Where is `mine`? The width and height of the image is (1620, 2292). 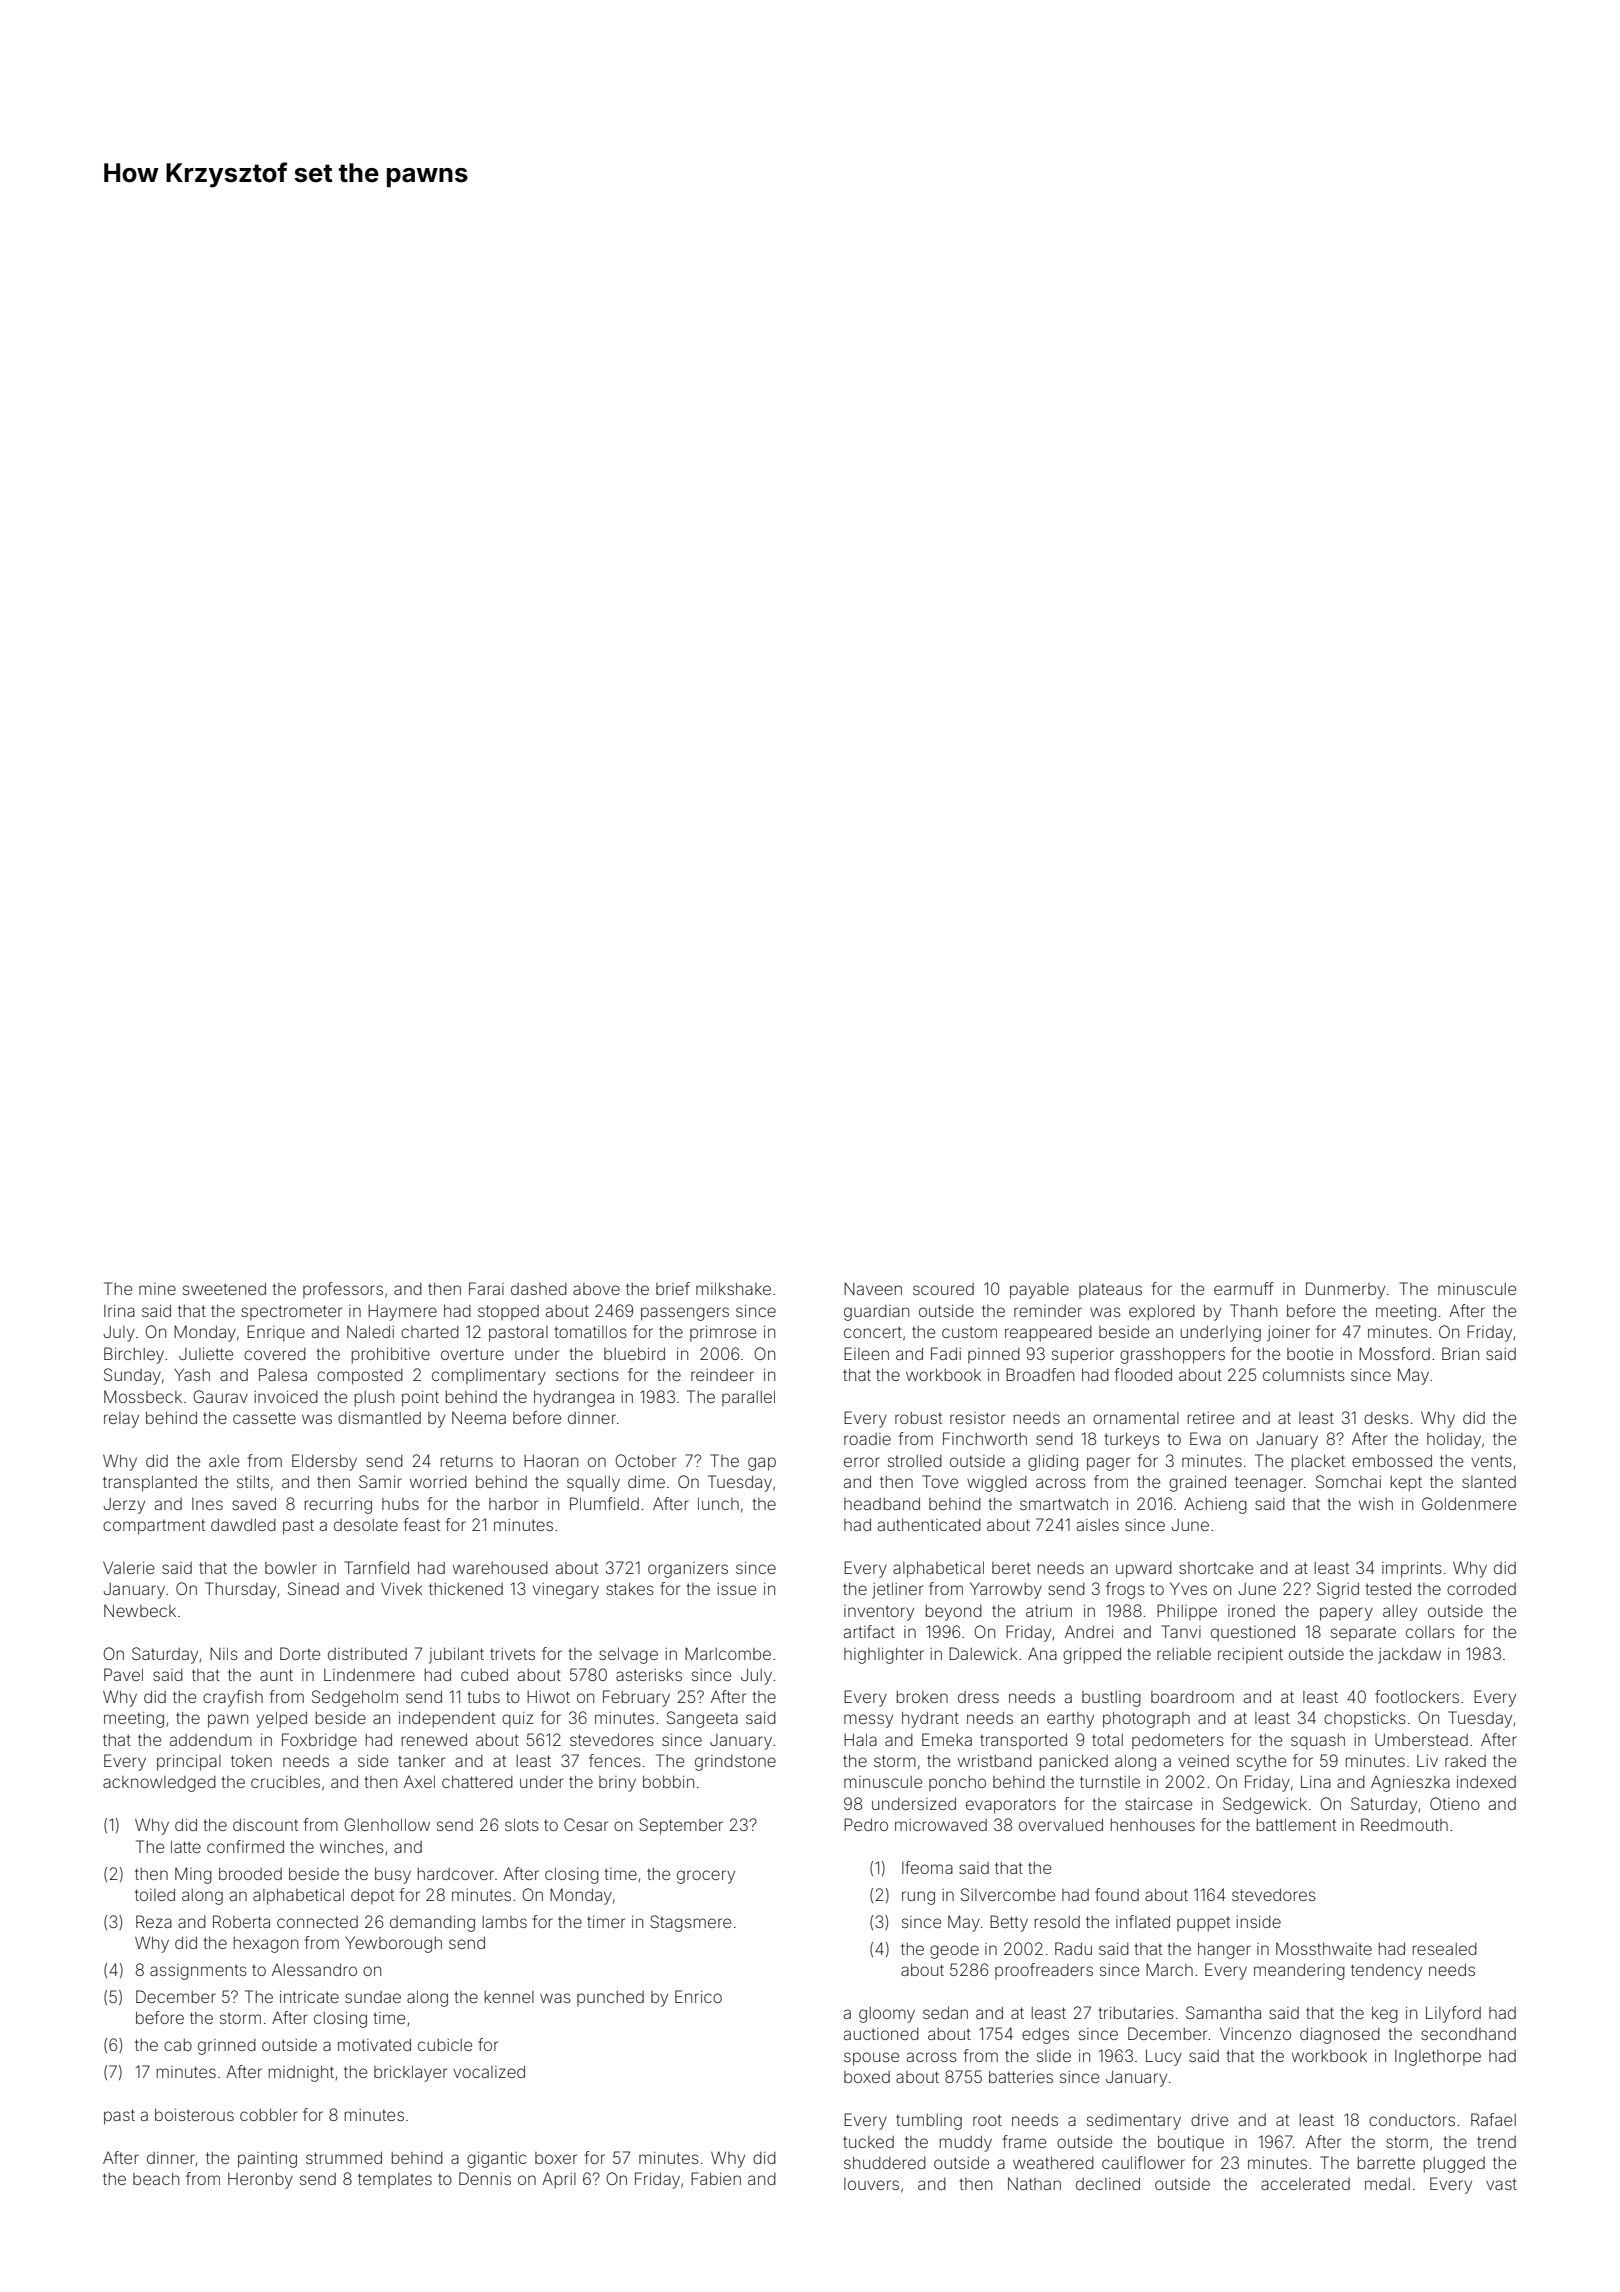 mine is located at coordinates (157, 1289).
